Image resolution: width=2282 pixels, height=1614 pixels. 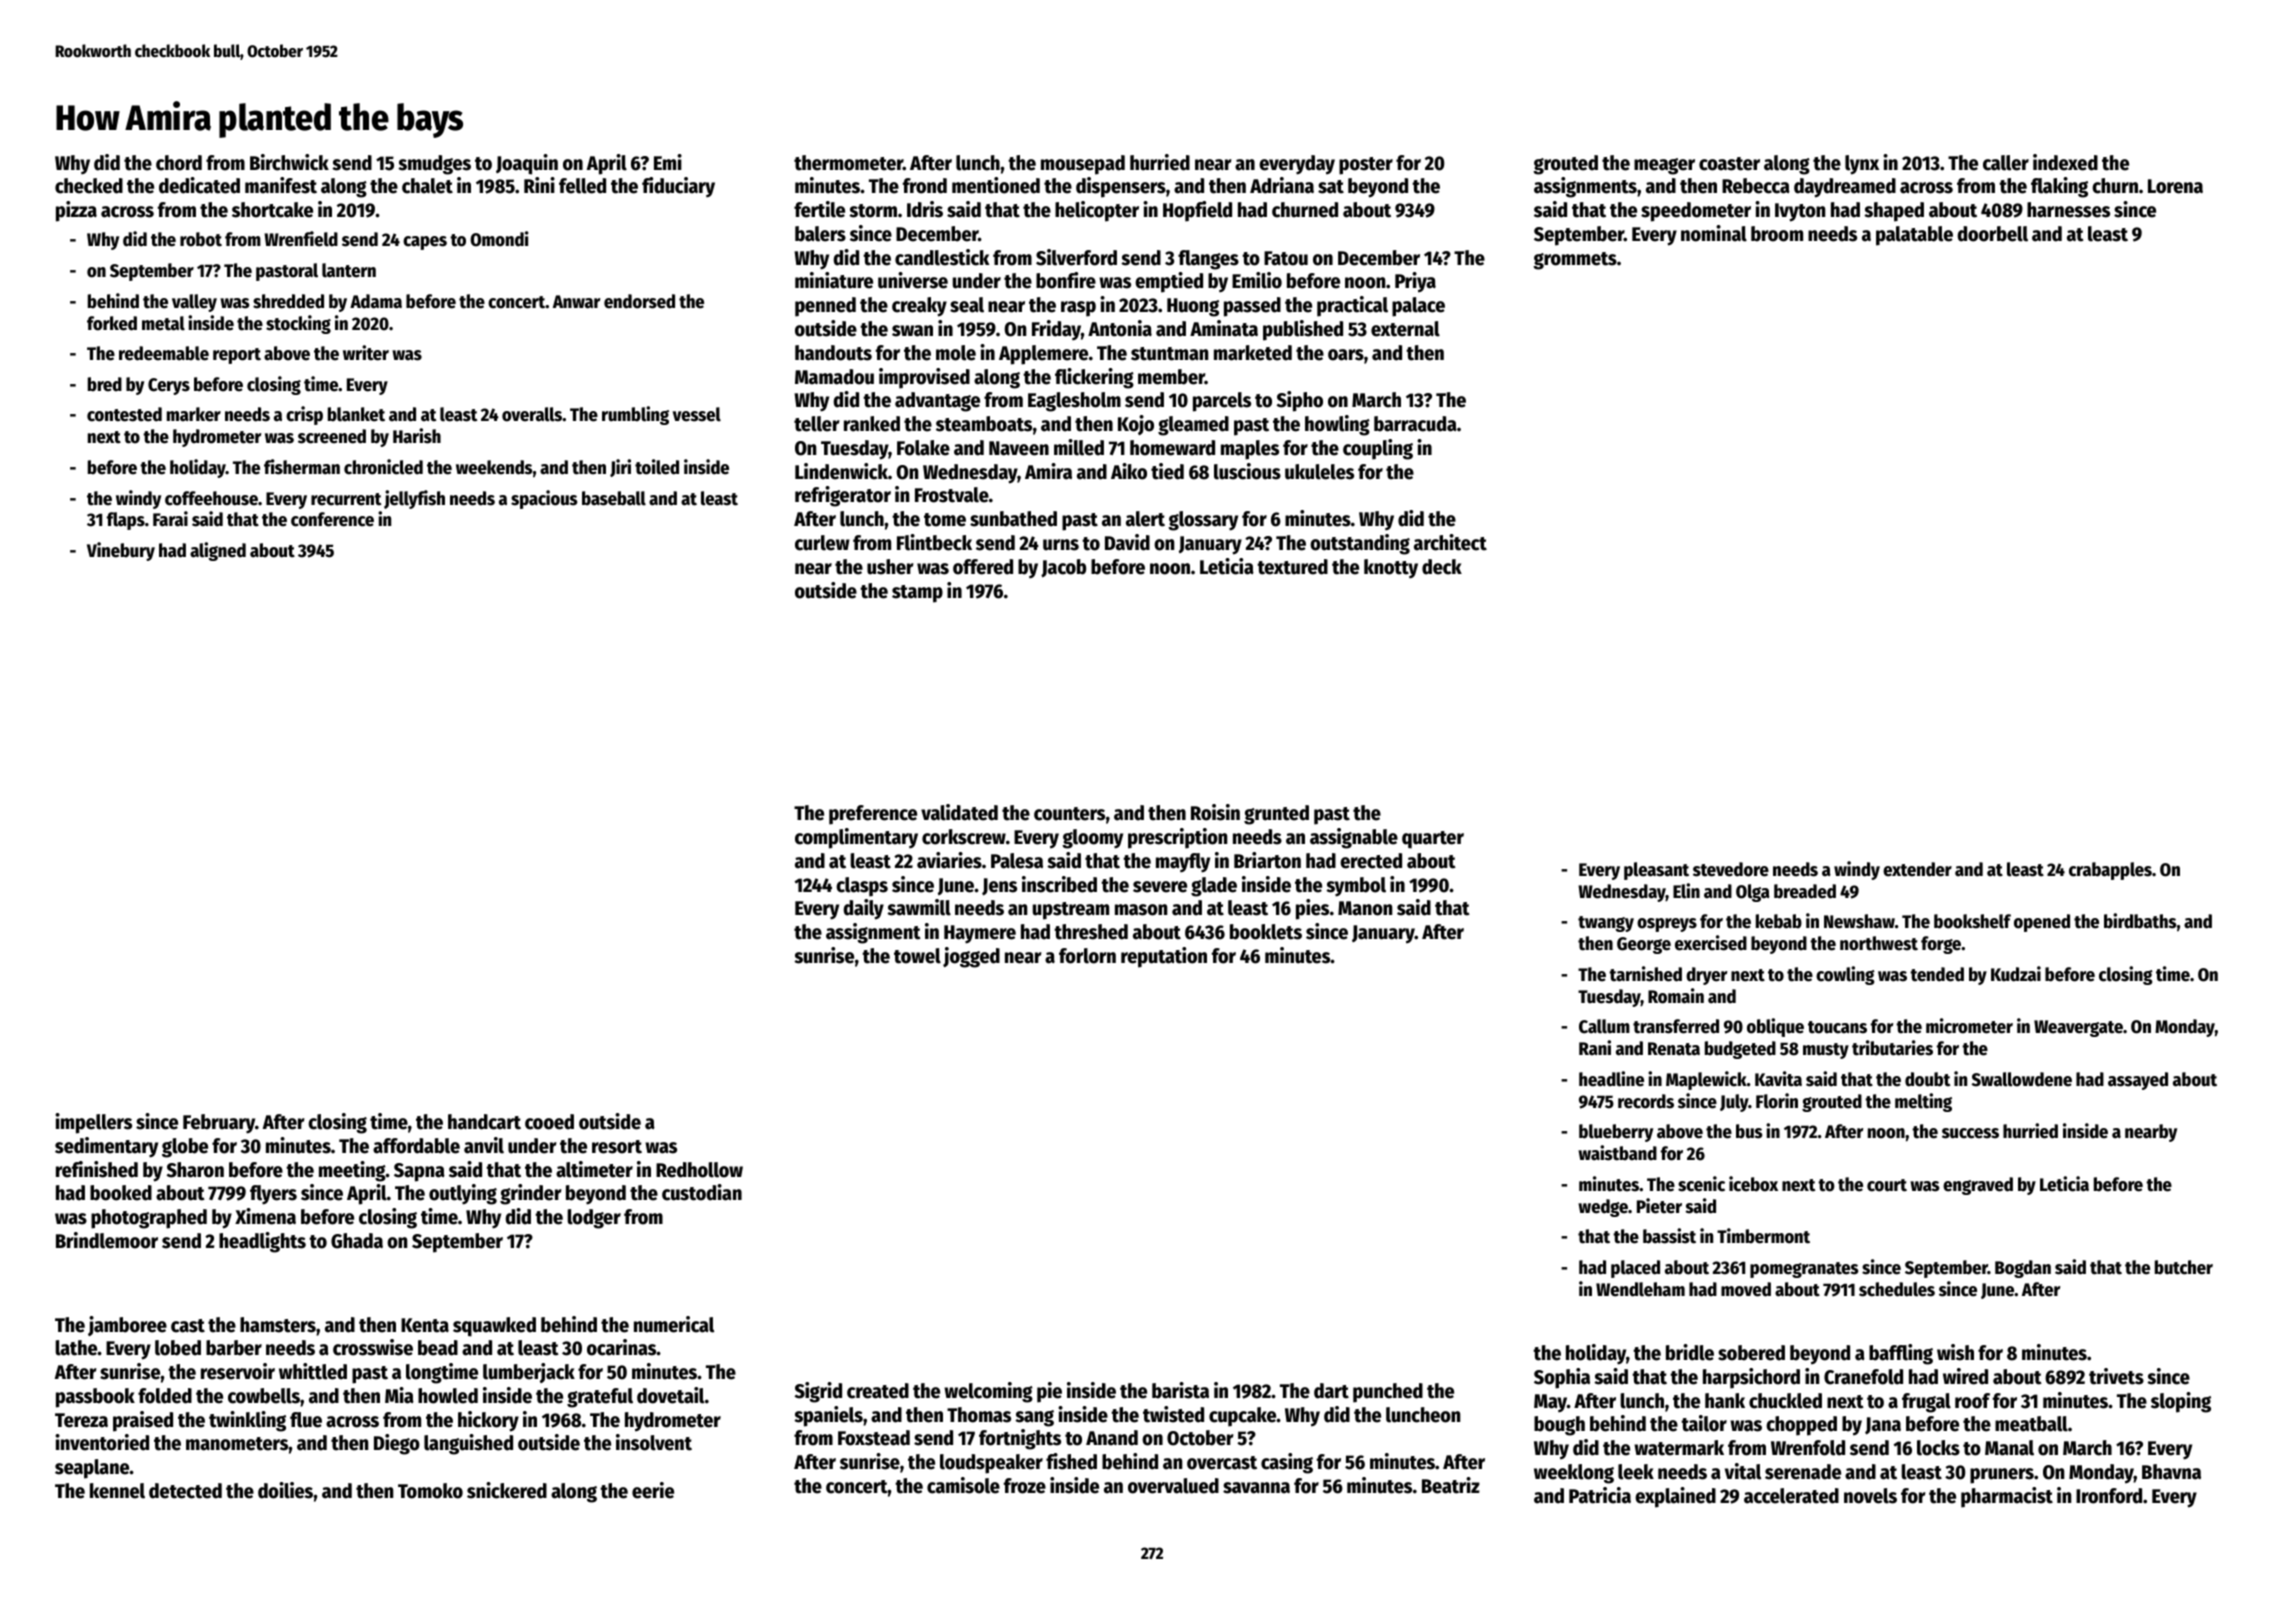 I want to click on checked, so click(x=89, y=186).
